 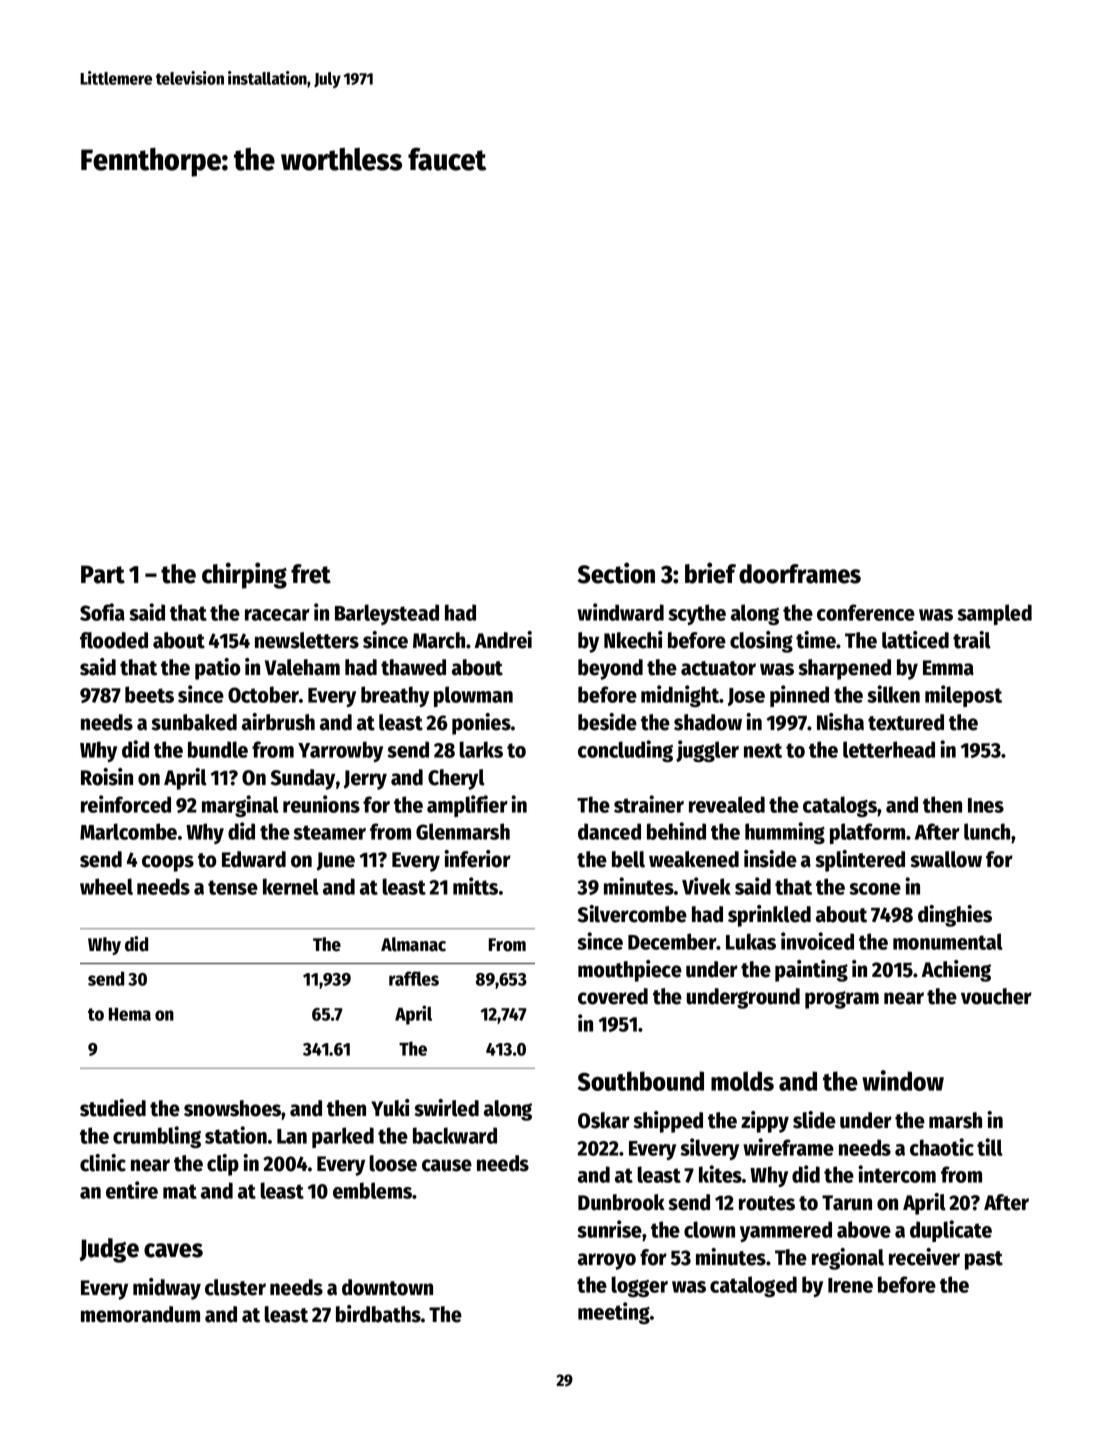 I want to click on above, so click(x=864, y=1229).
